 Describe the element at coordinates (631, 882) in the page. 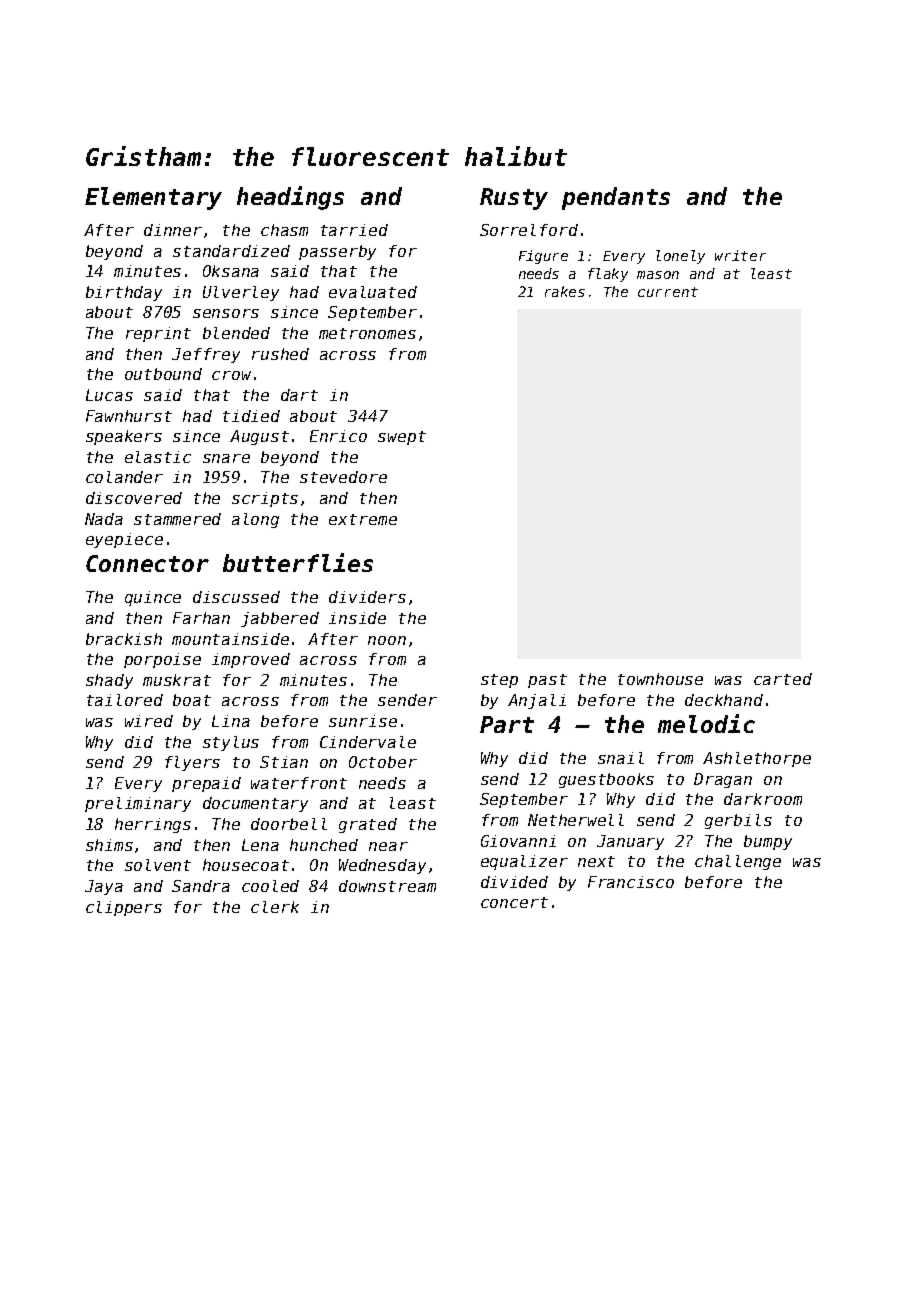

I see `Francisco` at that location.
